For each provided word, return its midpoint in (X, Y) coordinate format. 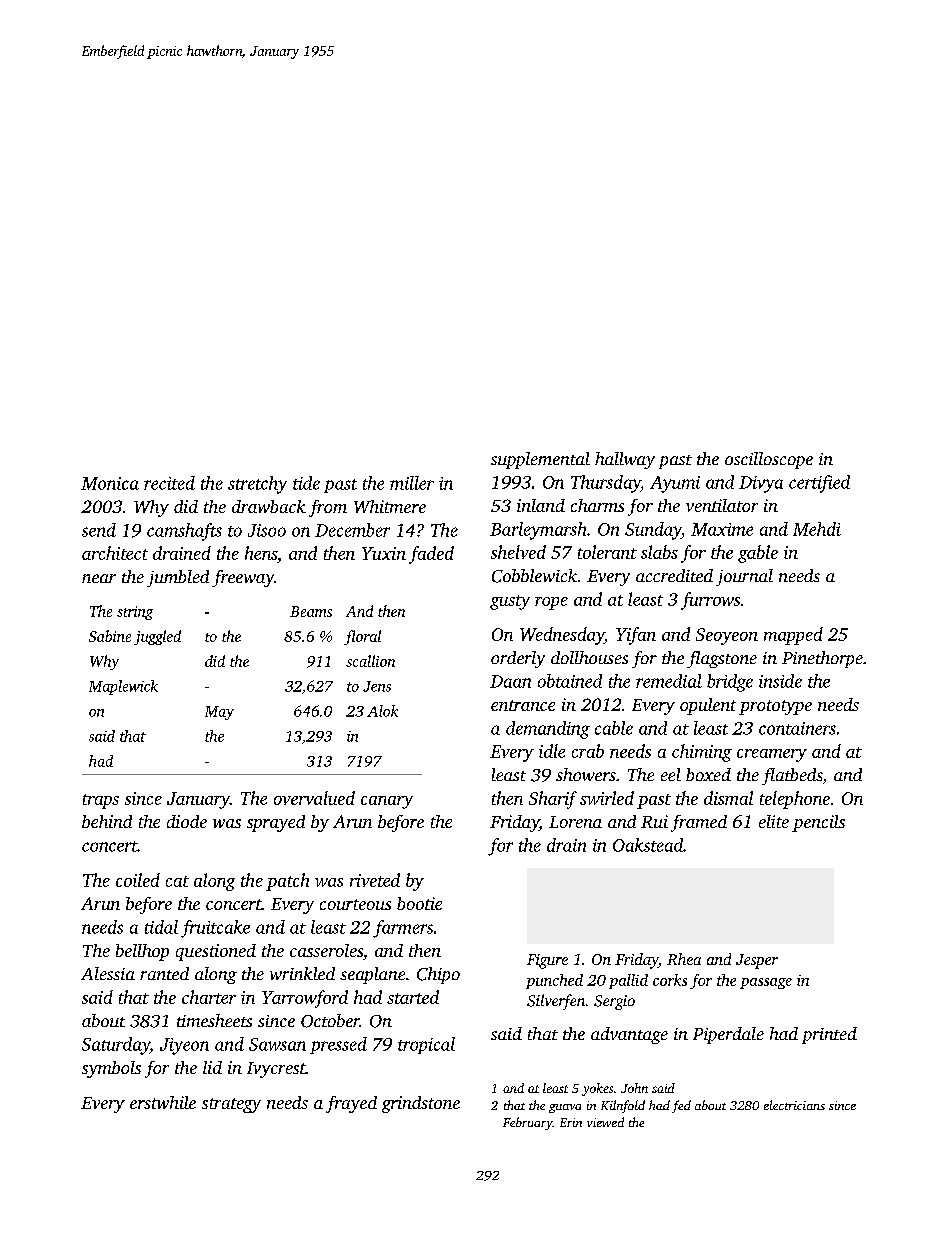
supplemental (540, 460)
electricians (794, 1105)
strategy (231, 1105)
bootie (419, 903)
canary (387, 802)
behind (107, 821)
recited (169, 483)
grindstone (421, 1104)
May (219, 713)
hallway (625, 460)
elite (774, 821)
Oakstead (648, 845)
